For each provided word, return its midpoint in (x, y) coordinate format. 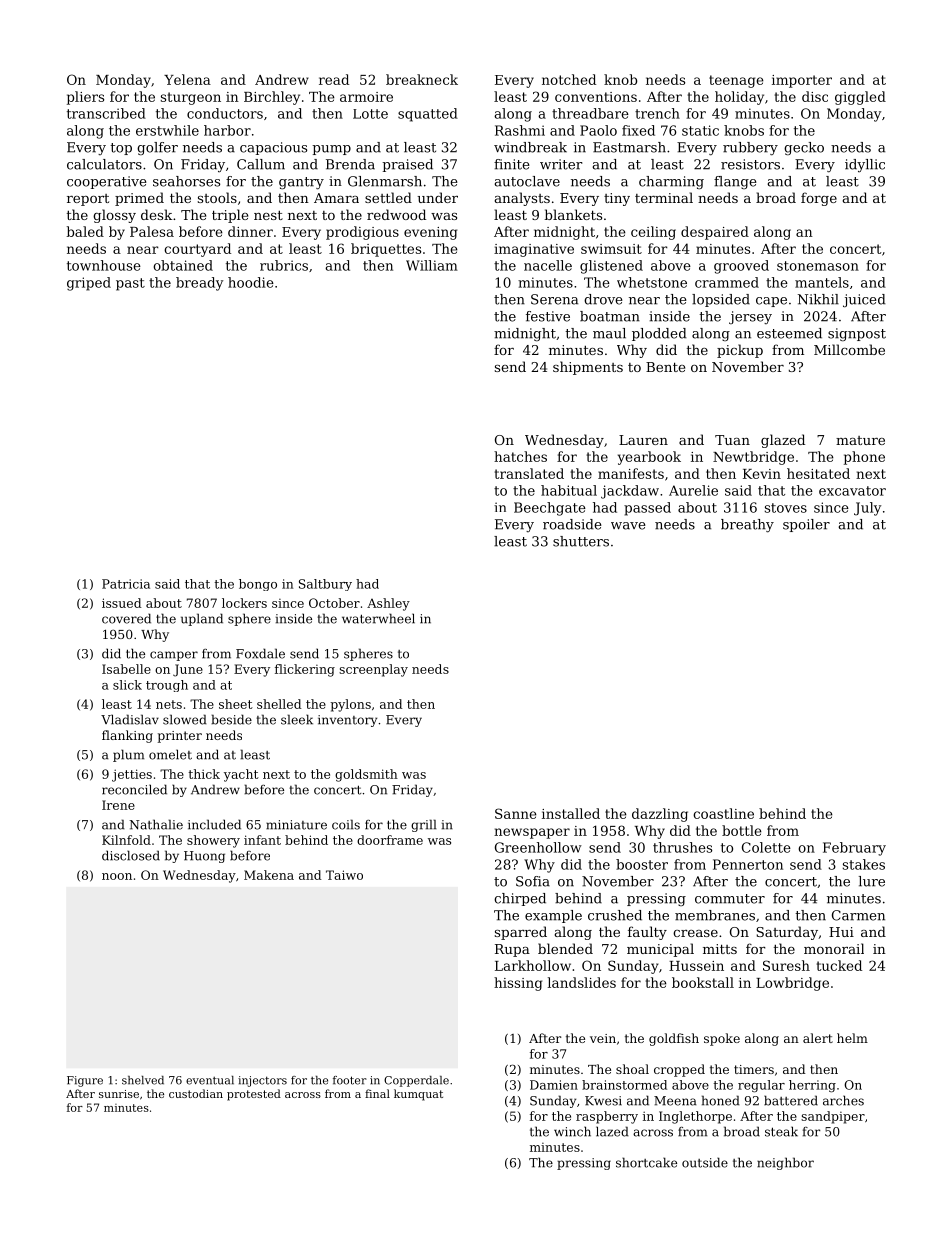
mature (860, 440)
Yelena (187, 79)
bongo (258, 585)
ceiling (653, 233)
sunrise (119, 1094)
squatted (428, 115)
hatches (520, 456)
